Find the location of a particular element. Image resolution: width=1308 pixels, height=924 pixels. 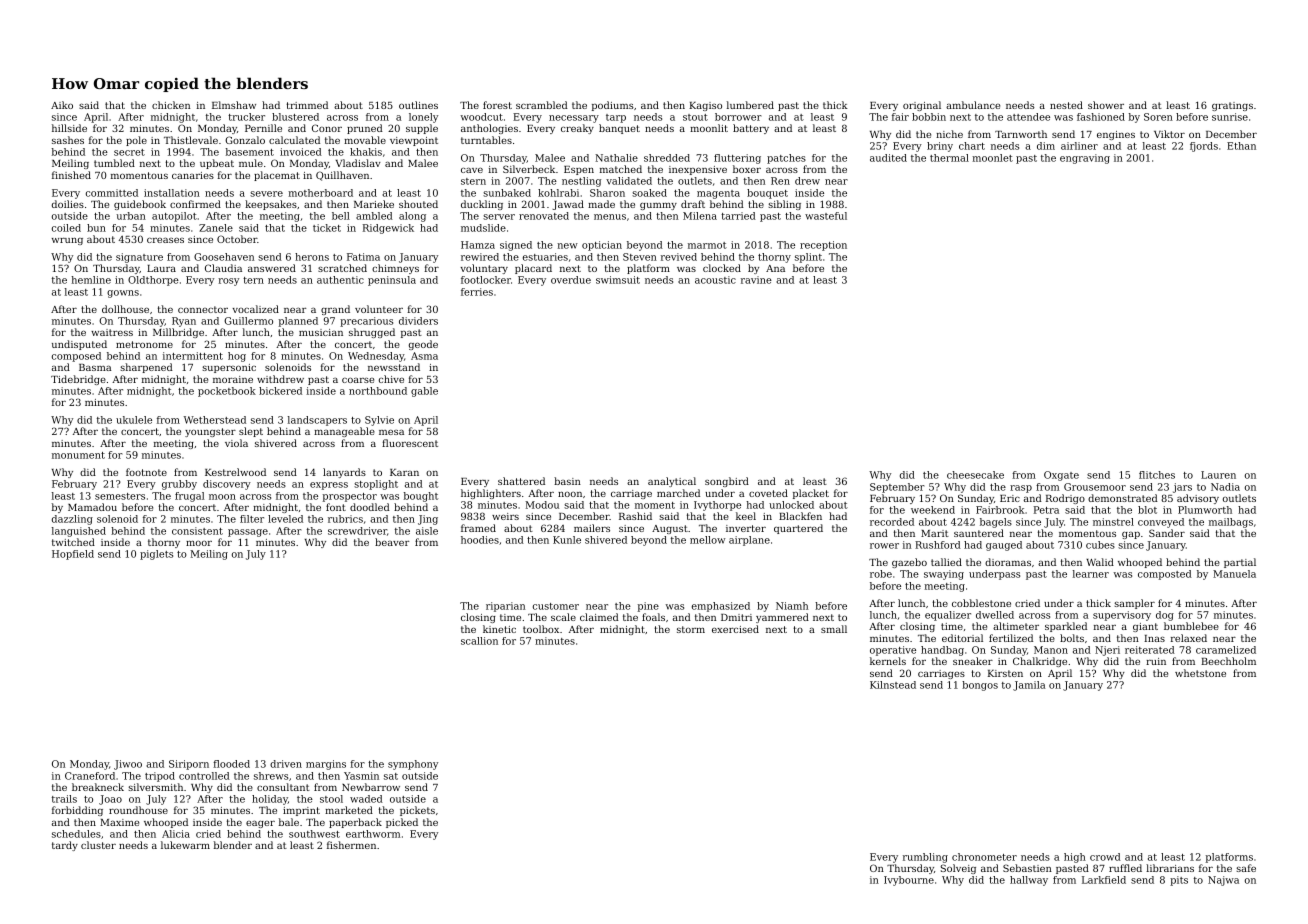

hemline is located at coordinates (91, 280).
